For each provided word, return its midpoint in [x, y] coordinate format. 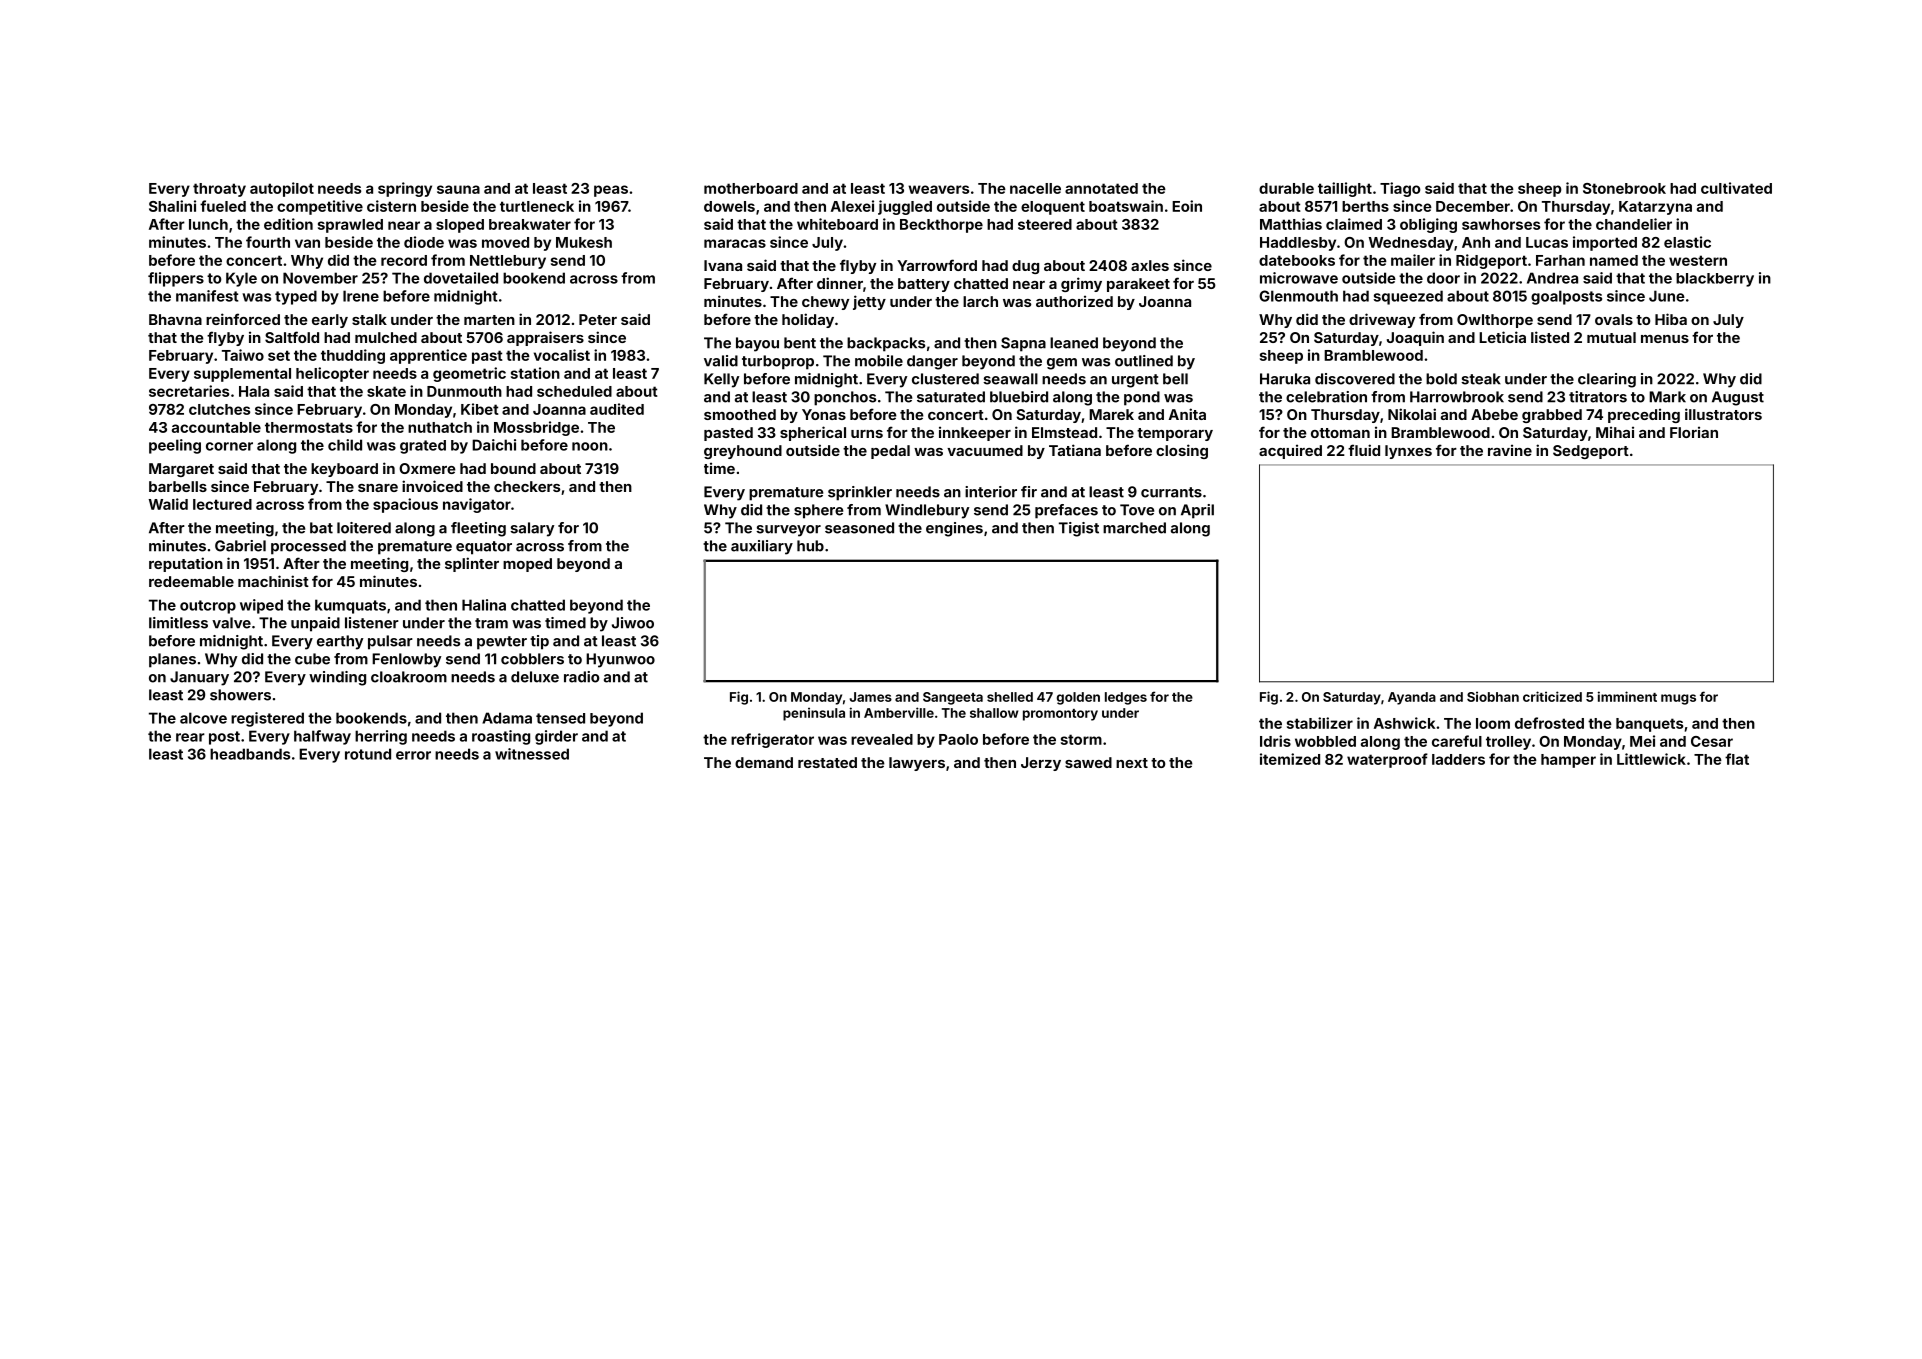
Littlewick [1651, 759]
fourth [268, 242]
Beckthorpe [941, 226]
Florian [1694, 432]
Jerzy [1041, 764]
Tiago [1400, 189]
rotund [368, 754]
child [345, 445]
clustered [945, 379]
